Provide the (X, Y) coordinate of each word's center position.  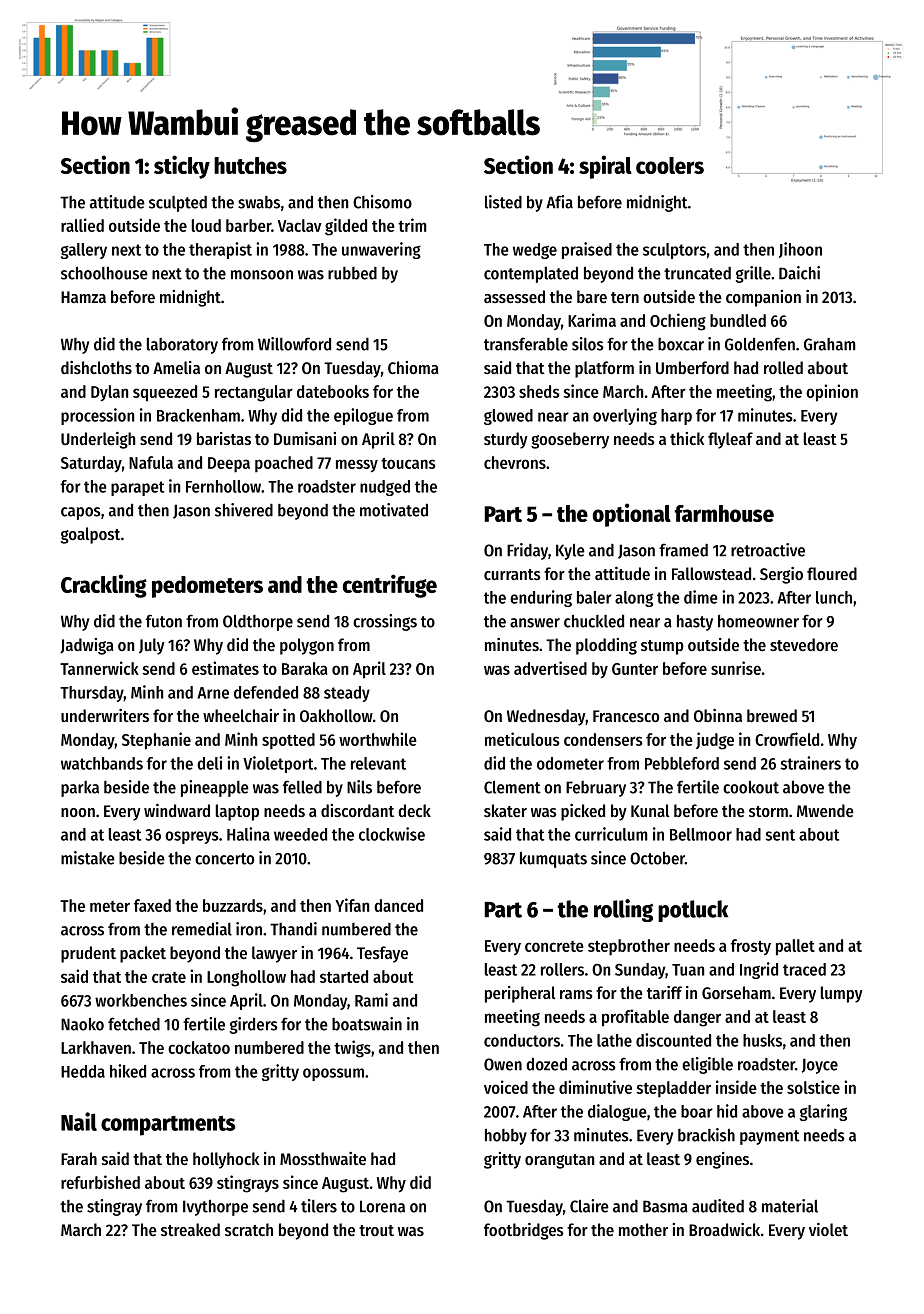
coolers (670, 165)
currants (512, 574)
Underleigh (98, 440)
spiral (605, 167)
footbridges (524, 1231)
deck (414, 810)
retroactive (768, 550)
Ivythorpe (215, 1208)
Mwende (825, 810)
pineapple (215, 788)
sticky (182, 167)
